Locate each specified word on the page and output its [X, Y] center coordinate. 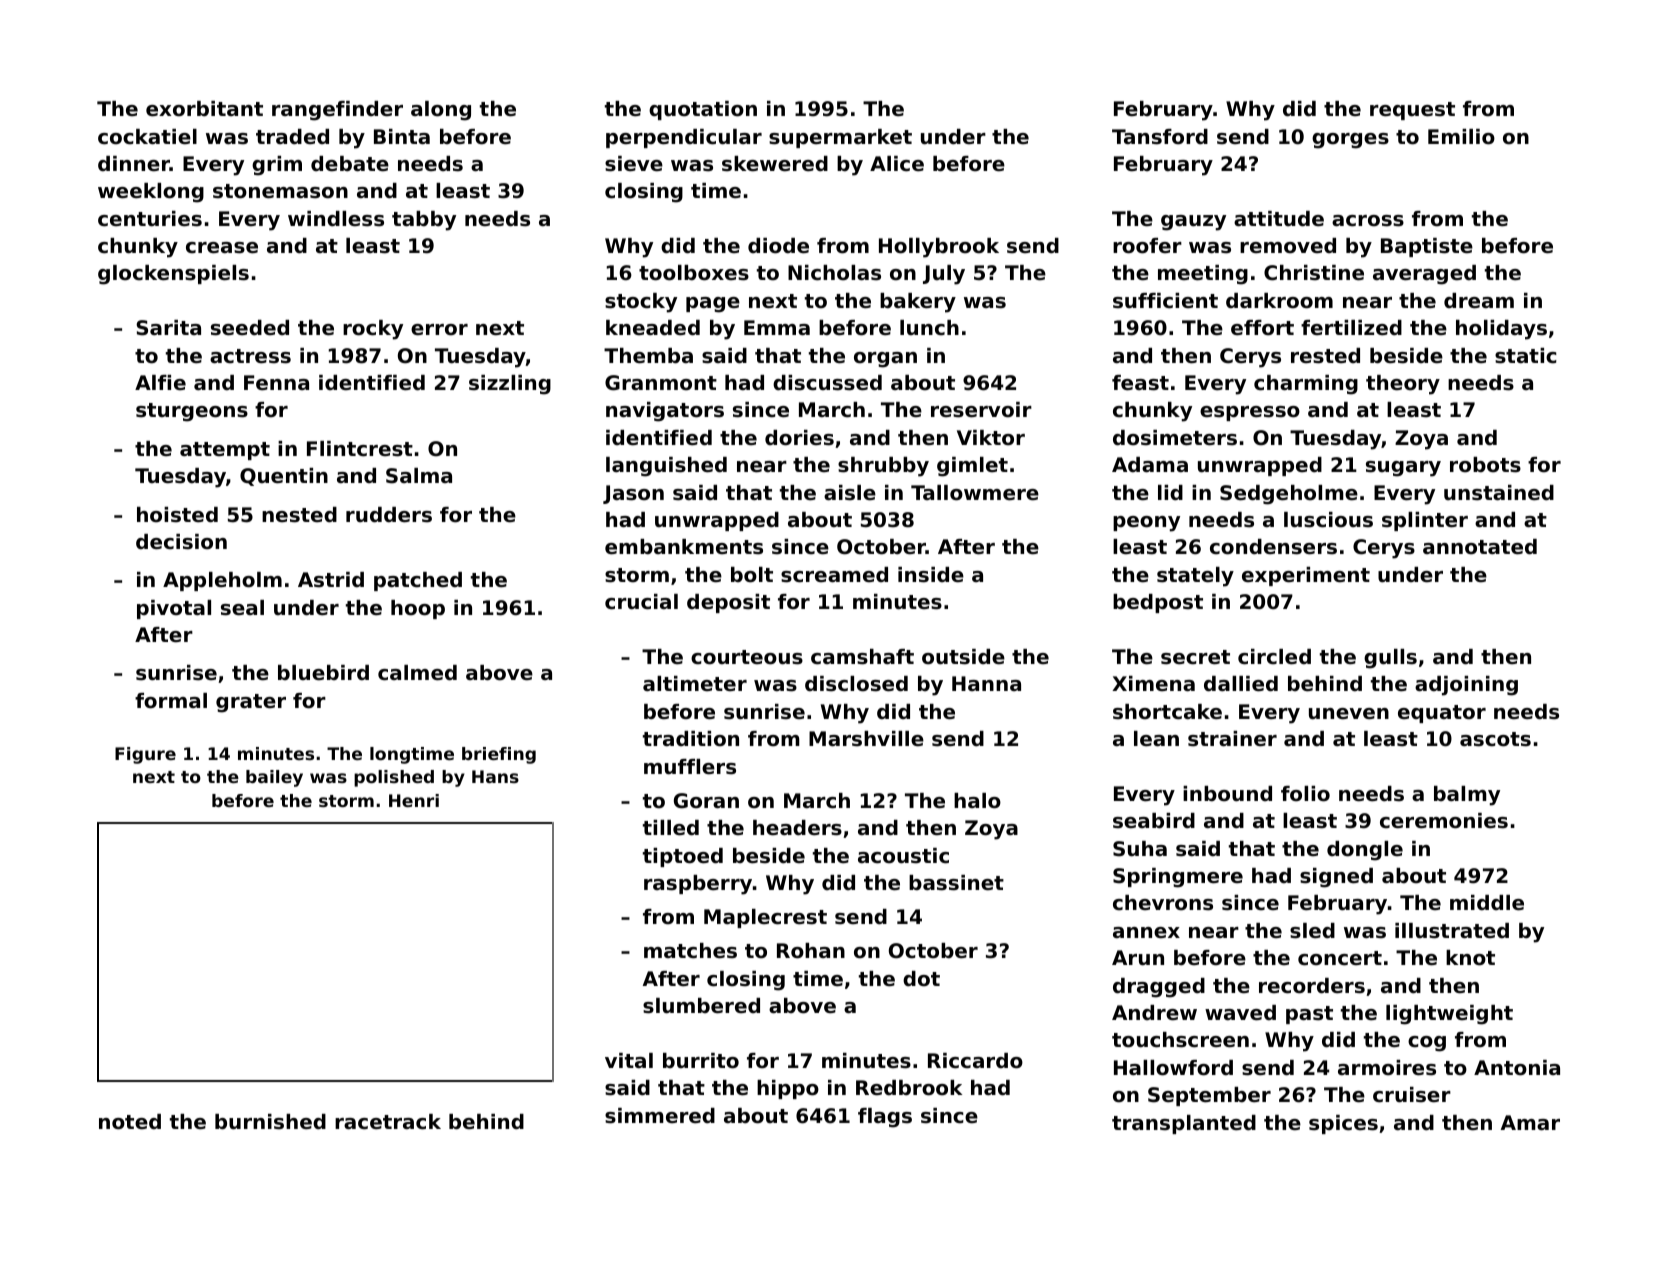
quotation [703, 110]
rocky [373, 330]
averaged [1424, 275]
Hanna [986, 683]
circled [1274, 657]
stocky [641, 303]
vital [629, 1060]
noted [130, 1122]
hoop [418, 609]
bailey [274, 778]
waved [1240, 1013]
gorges [1350, 141]
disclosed [856, 684]
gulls [1390, 659]
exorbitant [204, 109]
